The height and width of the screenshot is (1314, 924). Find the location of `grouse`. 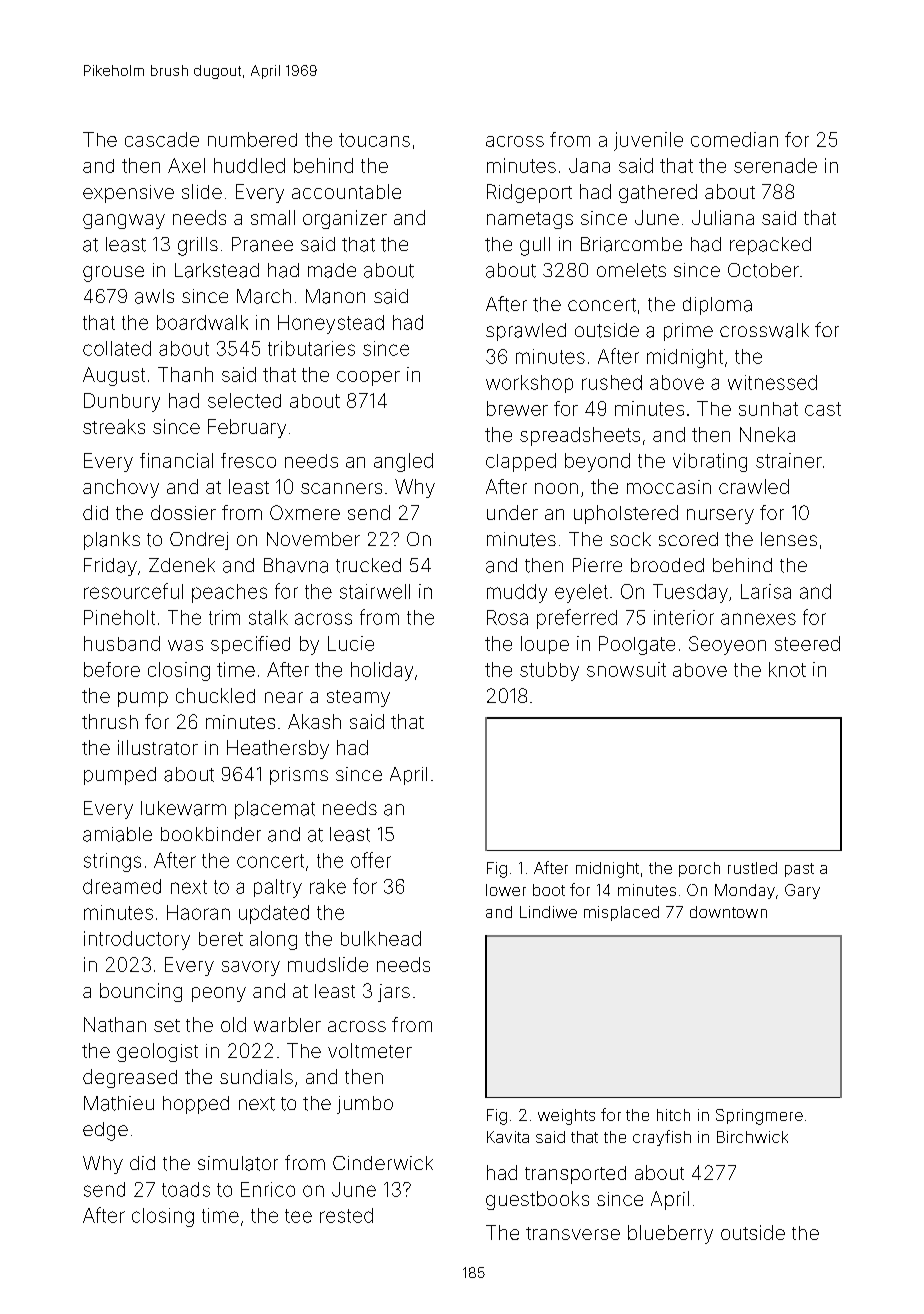

grouse is located at coordinates (113, 274).
